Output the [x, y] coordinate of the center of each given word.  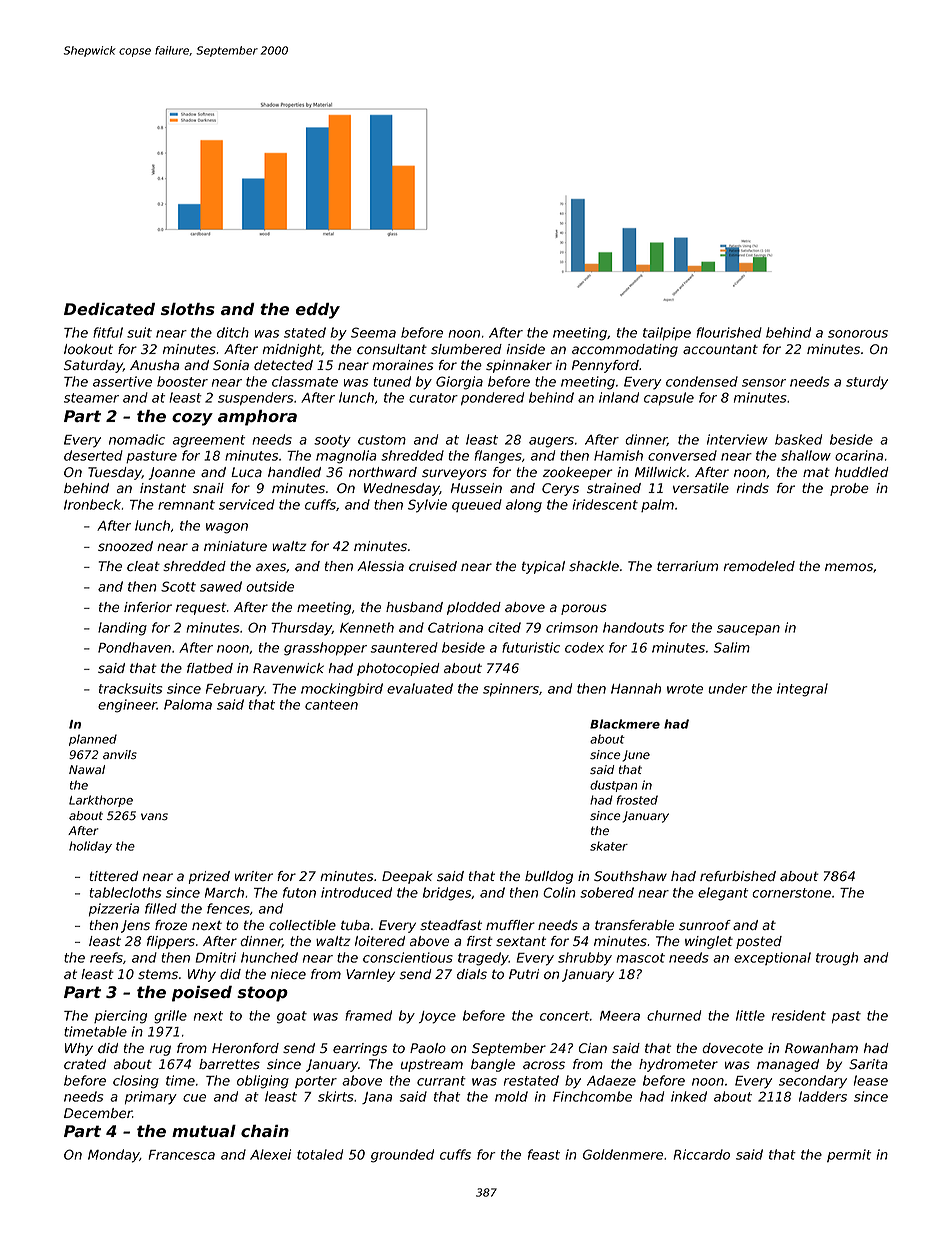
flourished [729, 332]
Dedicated [109, 309]
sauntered [404, 647]
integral [802, 690]
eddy [318, 311]
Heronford [245, 1048]
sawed [221, 586]
